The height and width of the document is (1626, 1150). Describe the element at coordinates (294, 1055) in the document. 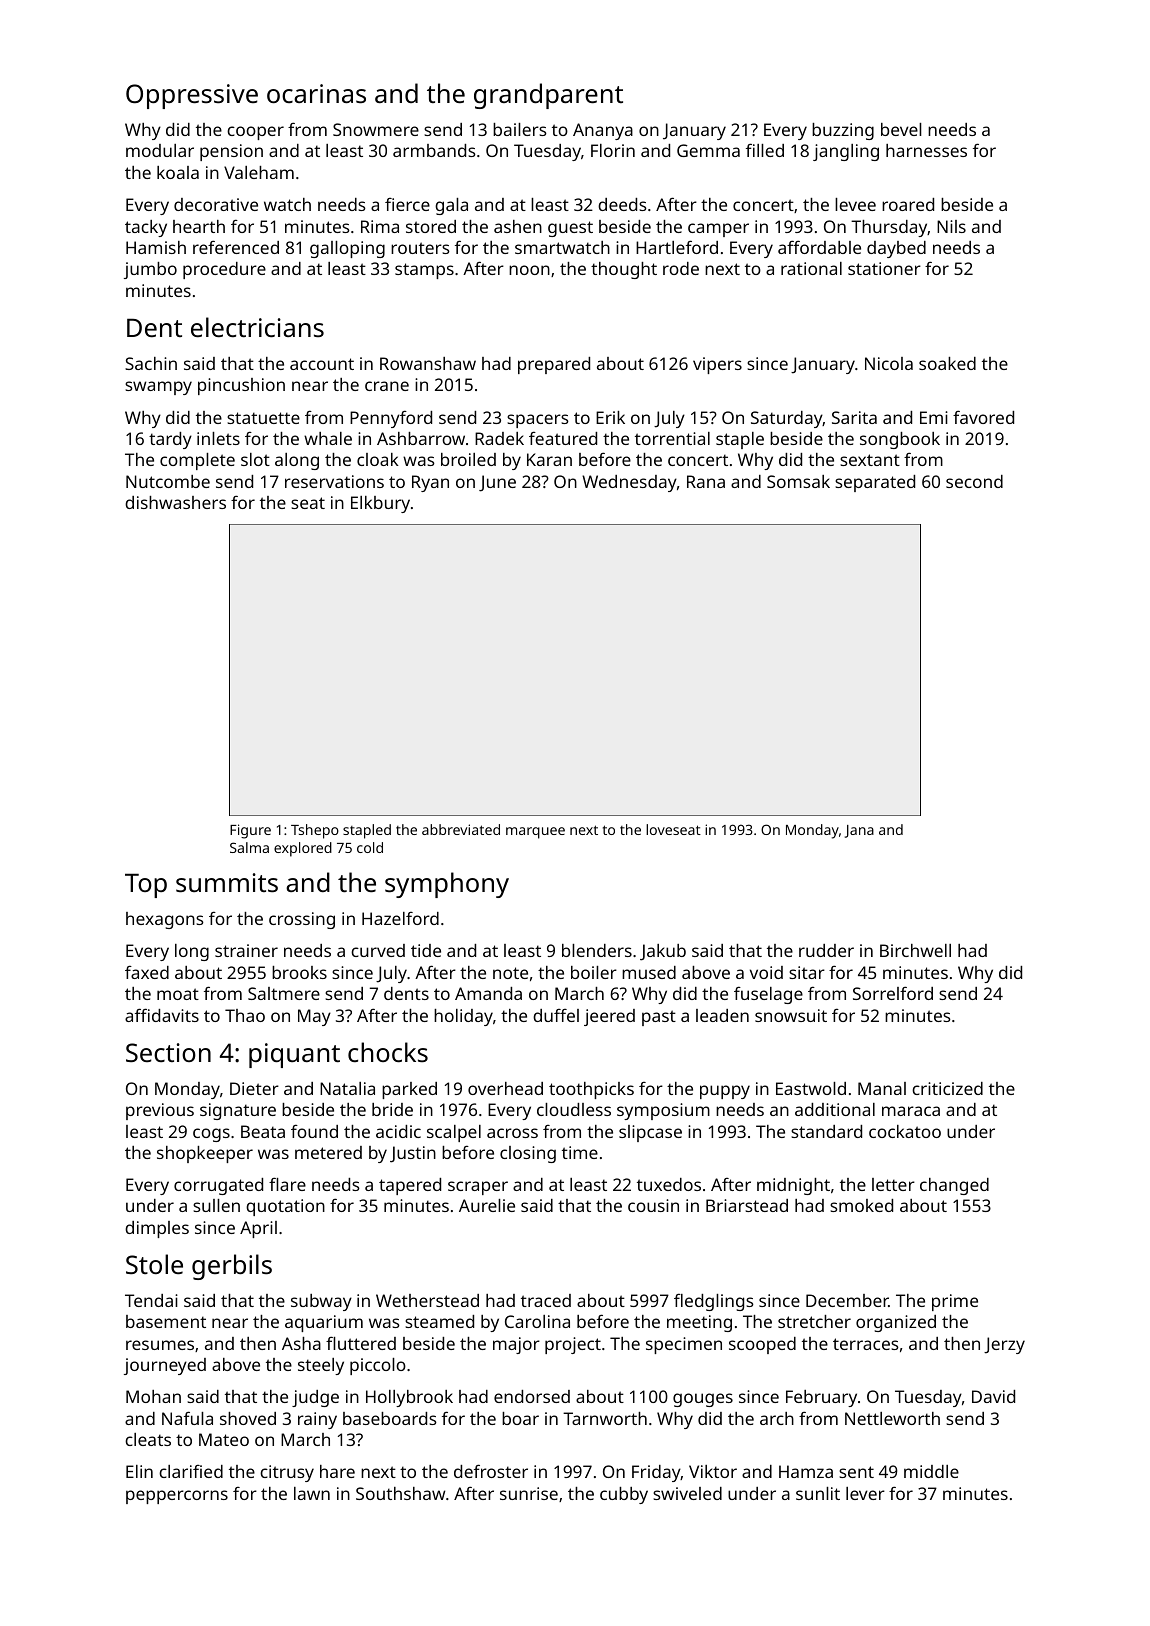

I see `piquant` at that location.
